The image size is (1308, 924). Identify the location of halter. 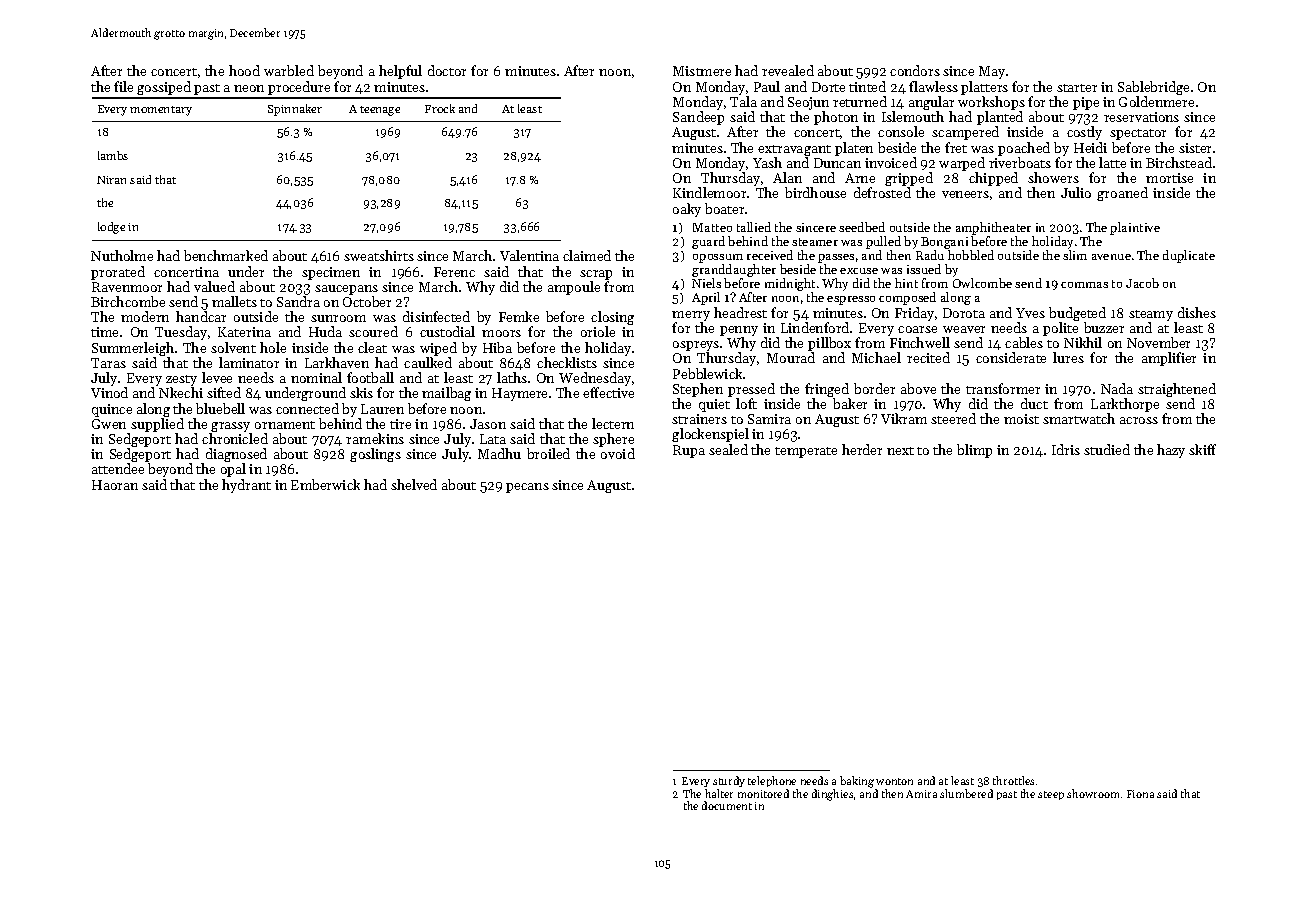
(719, 793).
